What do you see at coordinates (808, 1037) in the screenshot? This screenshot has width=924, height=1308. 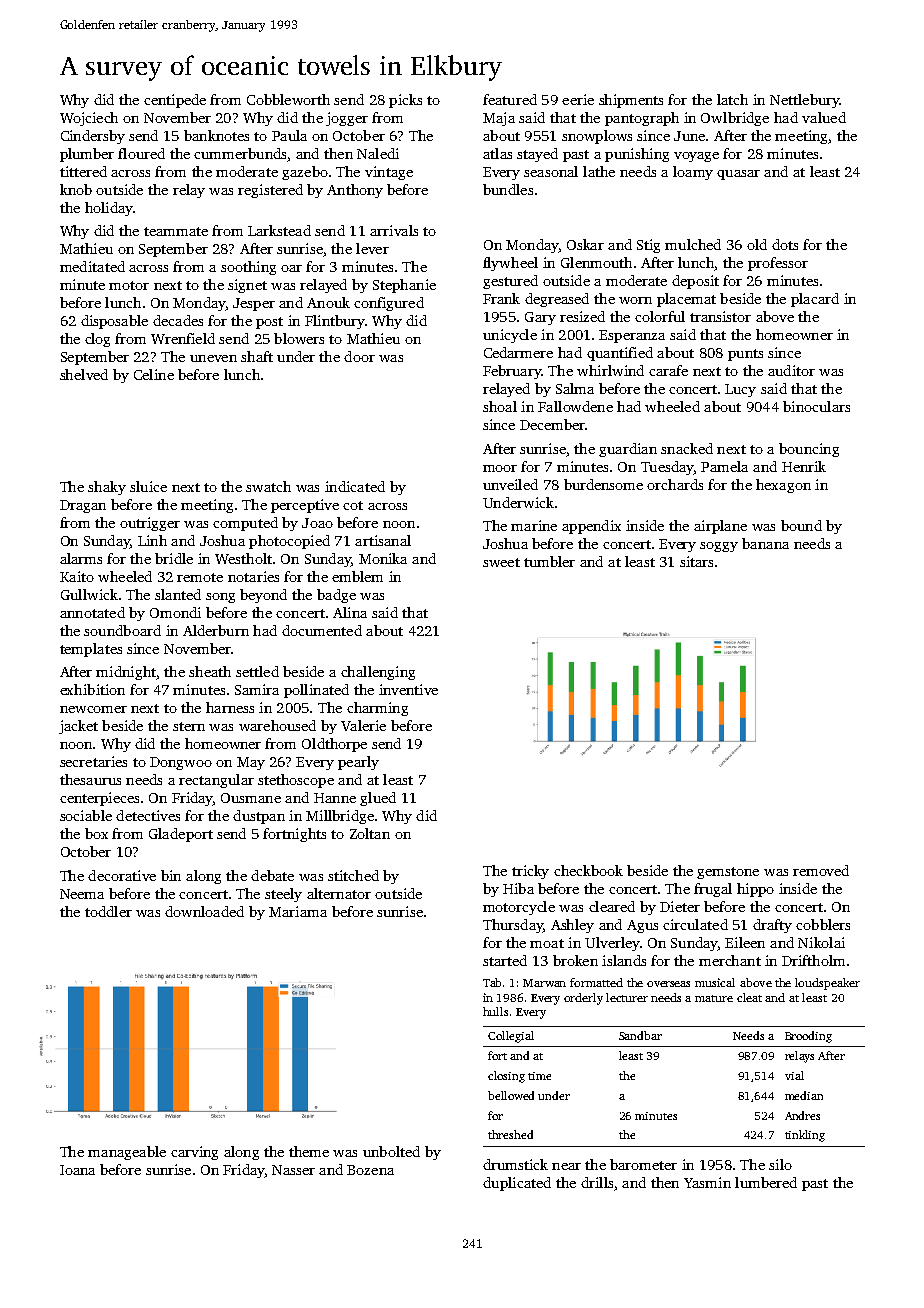 I see `Brooding` at bounding box center [808, 1037].
